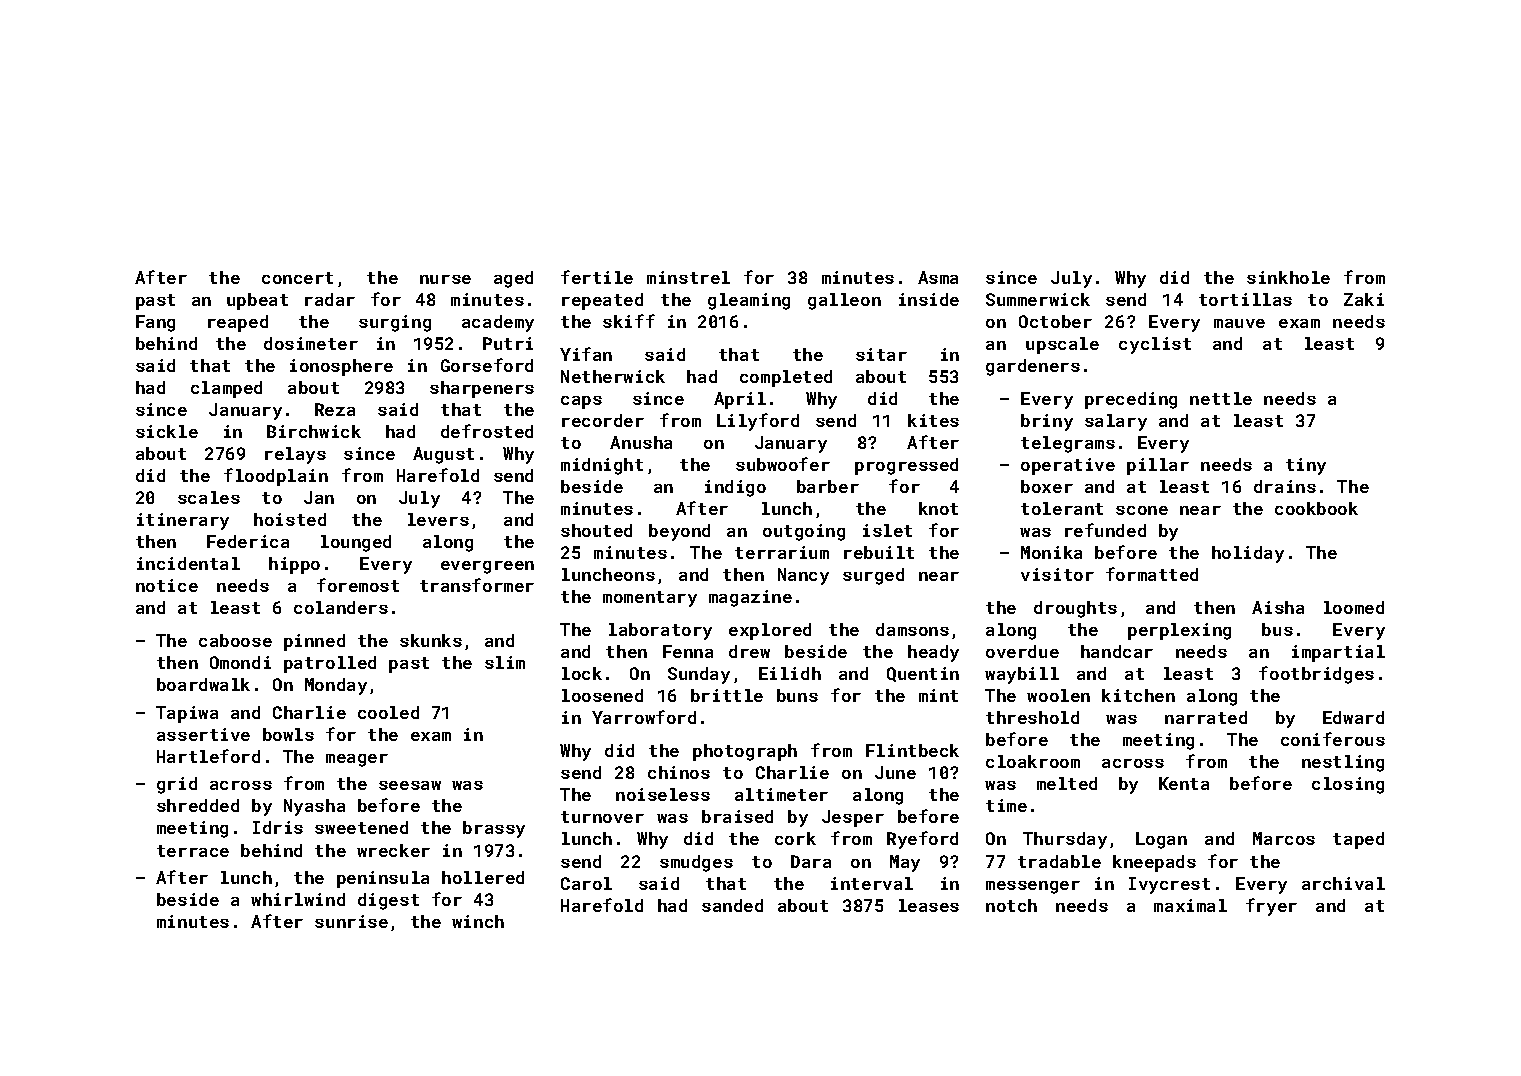 The height and width of the screenshot is (1076, 1521). I want to click on smudges, so click(696, 863).
